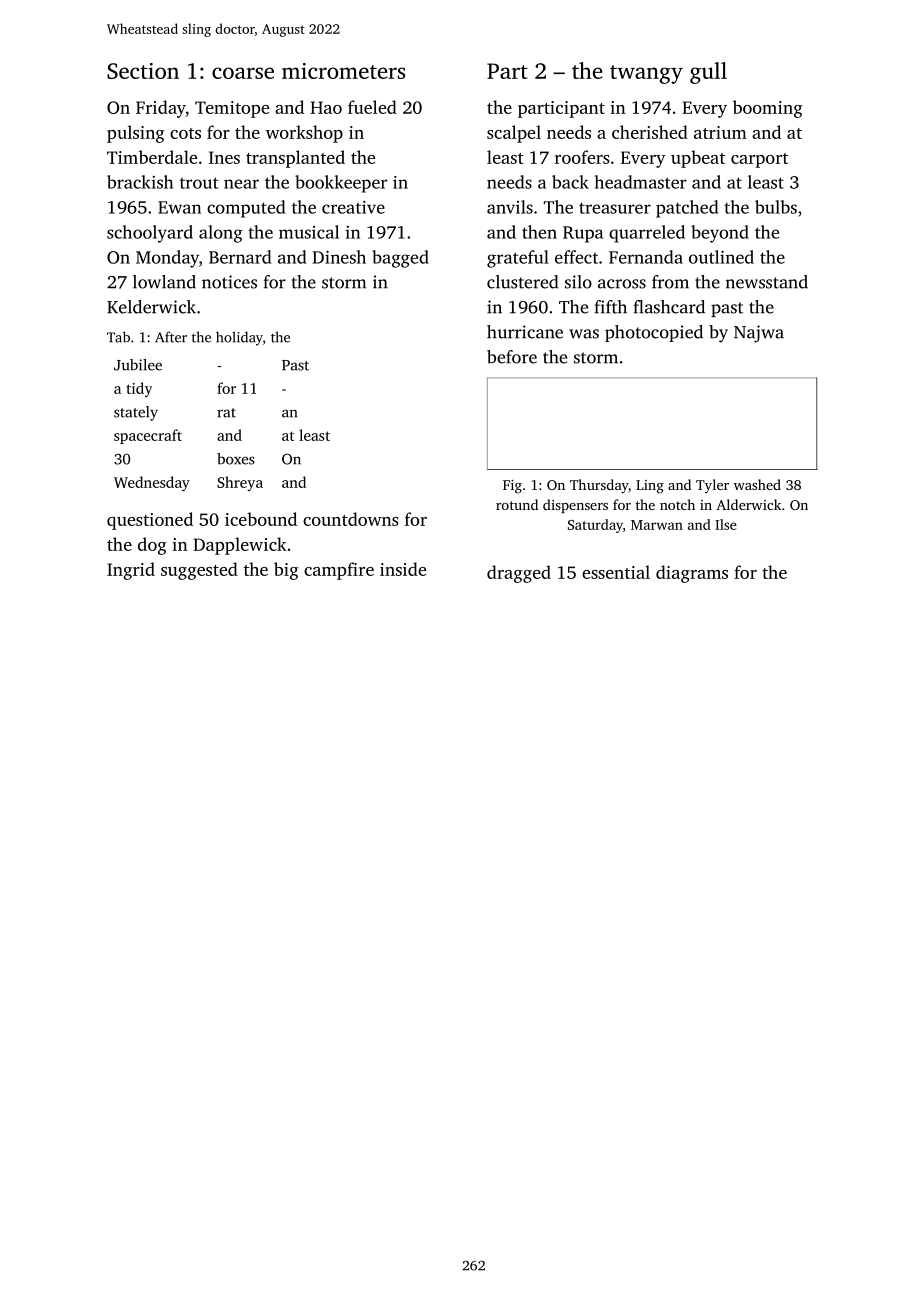  What do you see at coordinates (759, 334) in the screenshot?
I see `Najwa` at bounding box center [759, 334].
